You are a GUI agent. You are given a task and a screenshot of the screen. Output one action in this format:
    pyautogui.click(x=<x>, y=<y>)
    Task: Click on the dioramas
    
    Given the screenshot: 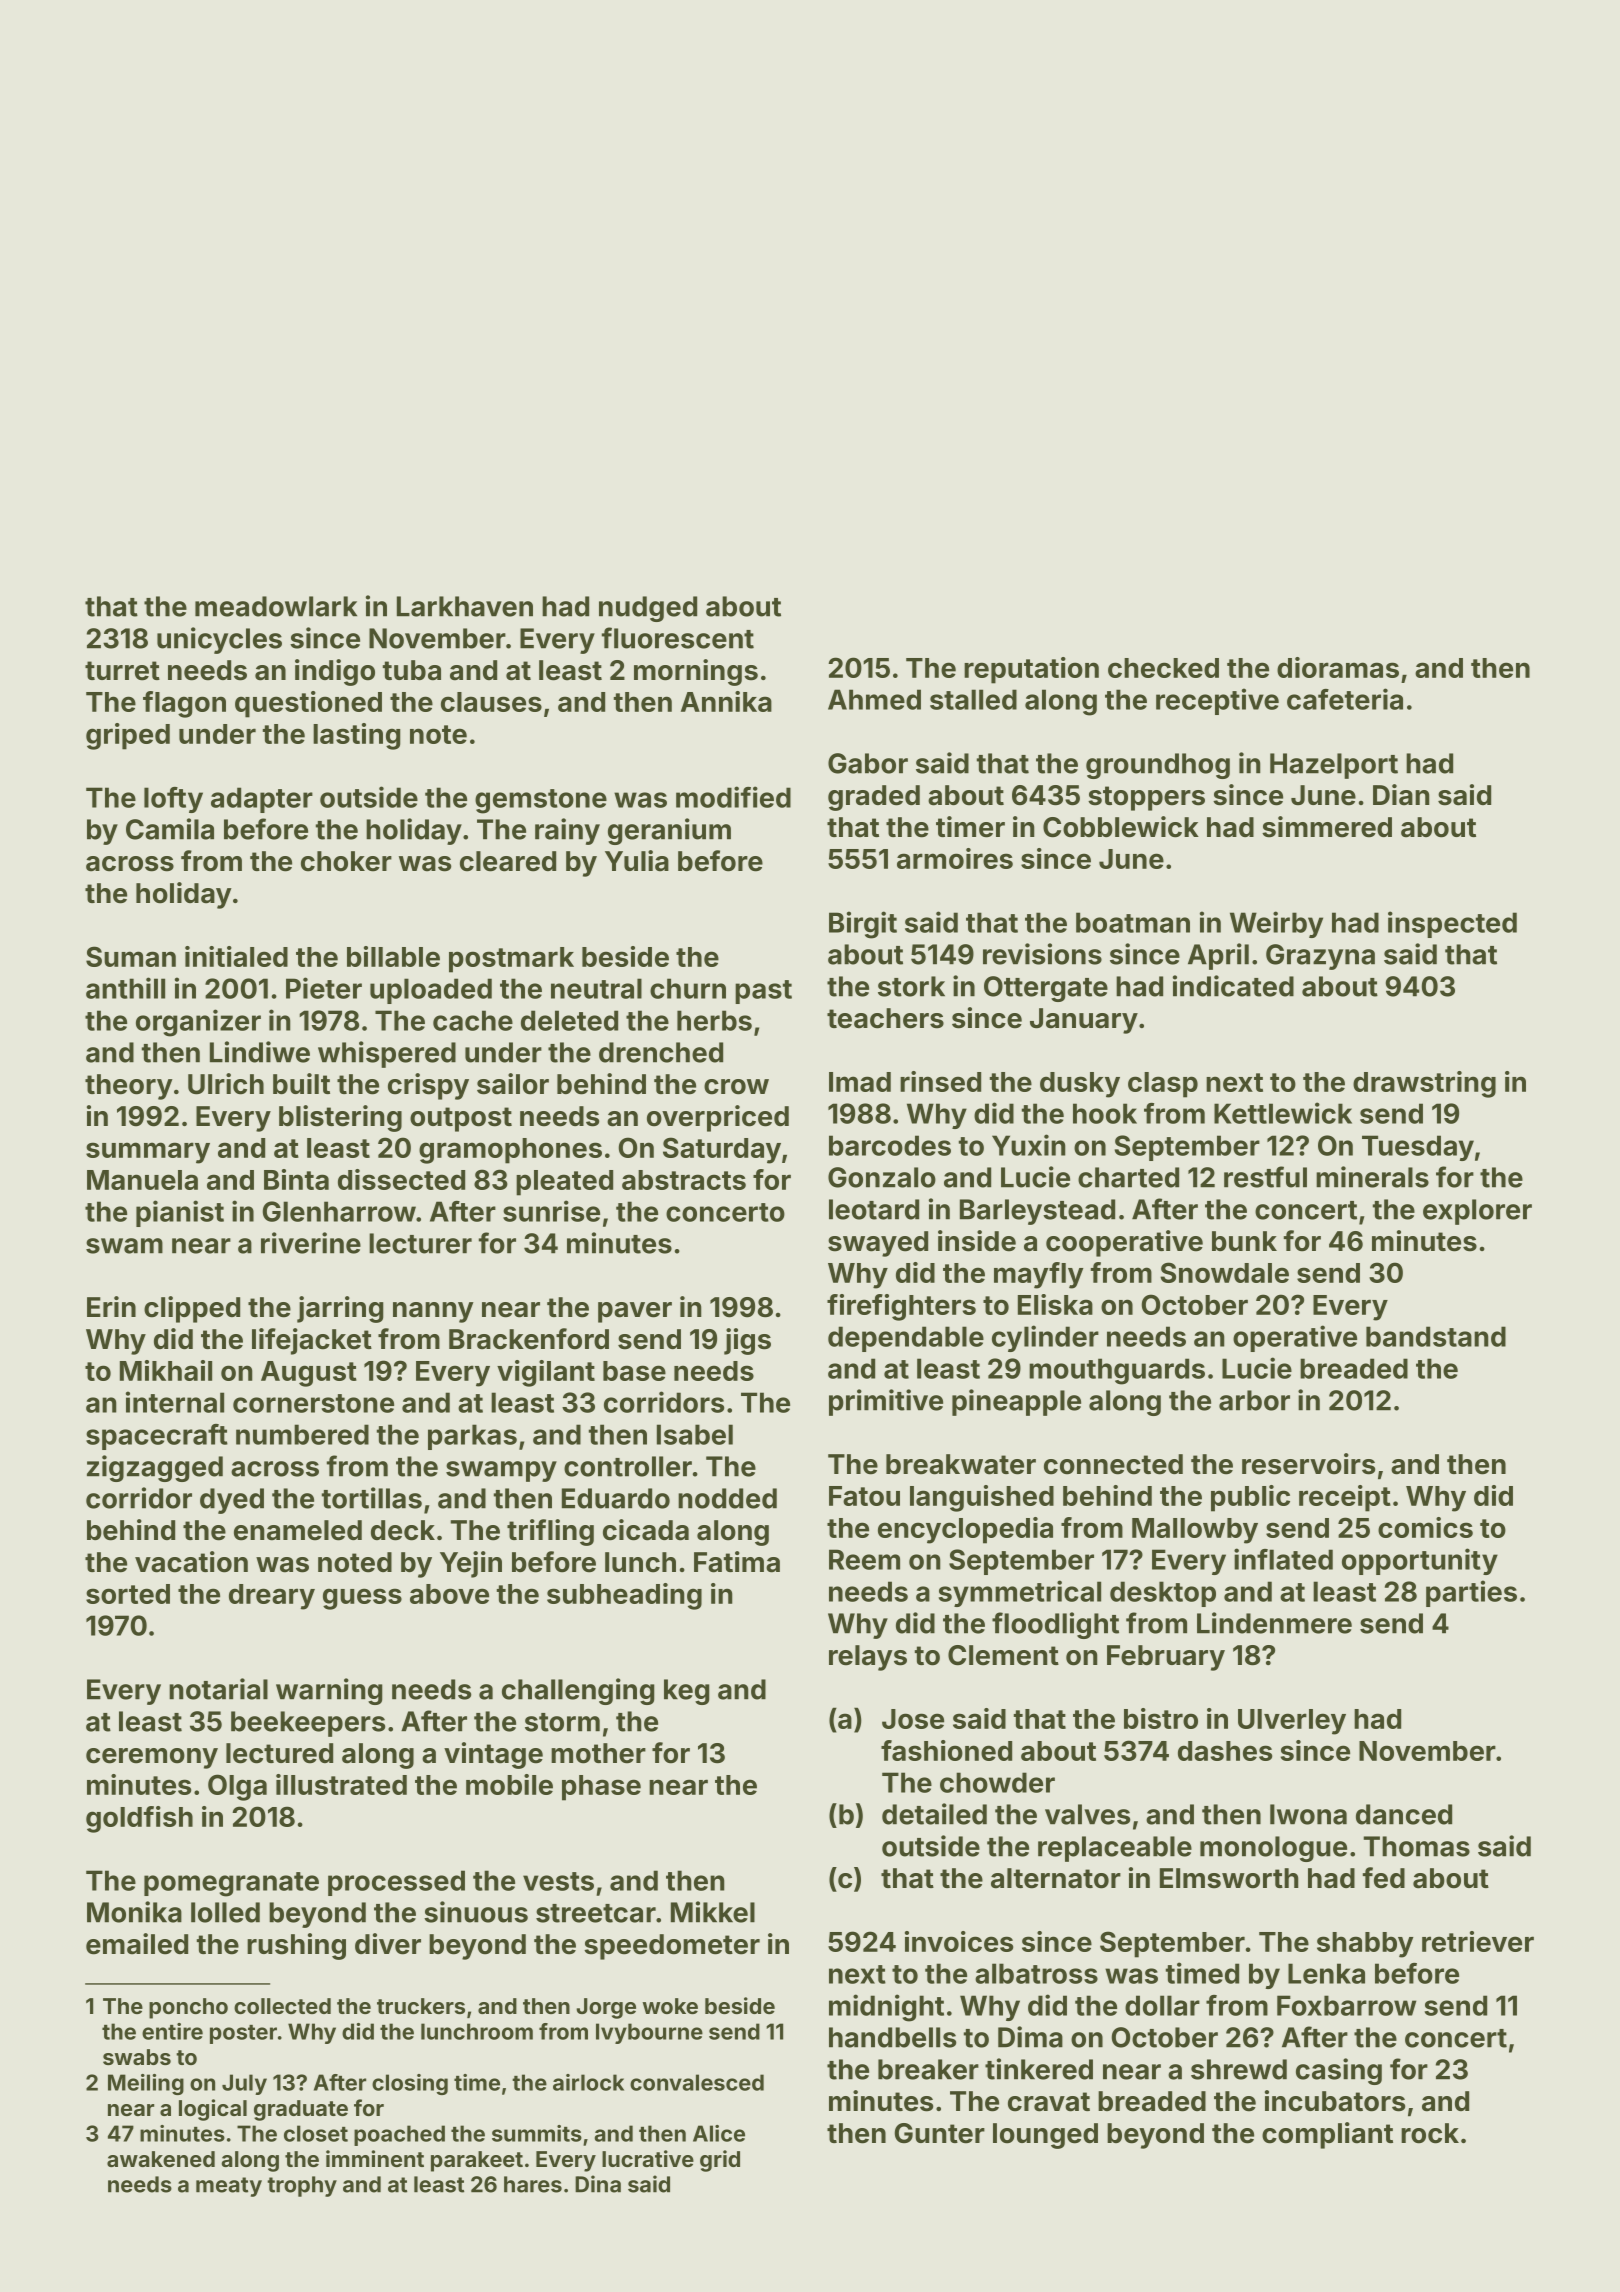 What is the action you would take?
    pyautogui.click(x=1338, y=667)
